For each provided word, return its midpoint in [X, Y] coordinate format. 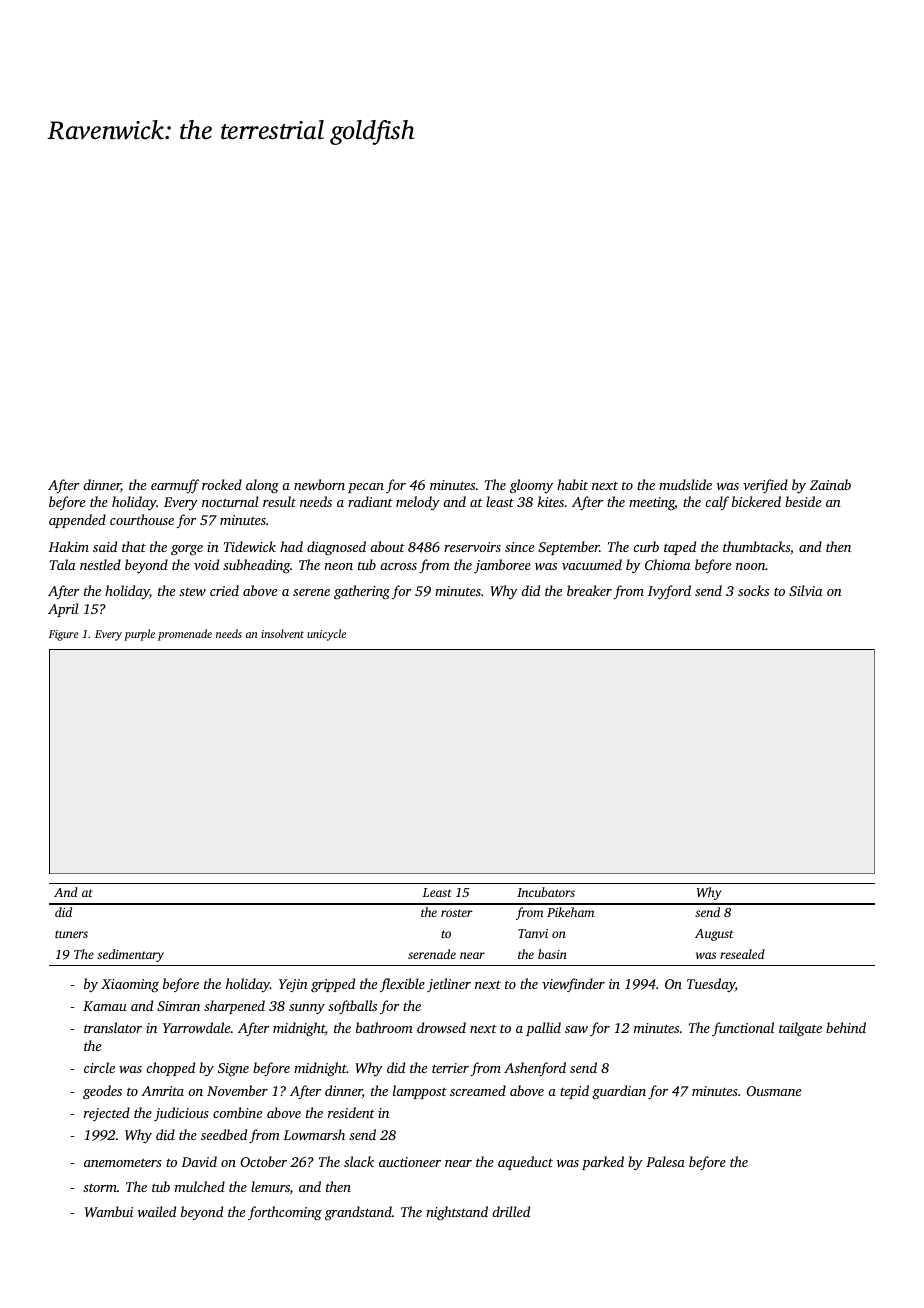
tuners [71, 934]
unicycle [326, 635]
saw [576, 1029]
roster [457, 913]
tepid [574, 1092]
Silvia [805, 590]
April [63, 610]
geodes [102, 1092]
